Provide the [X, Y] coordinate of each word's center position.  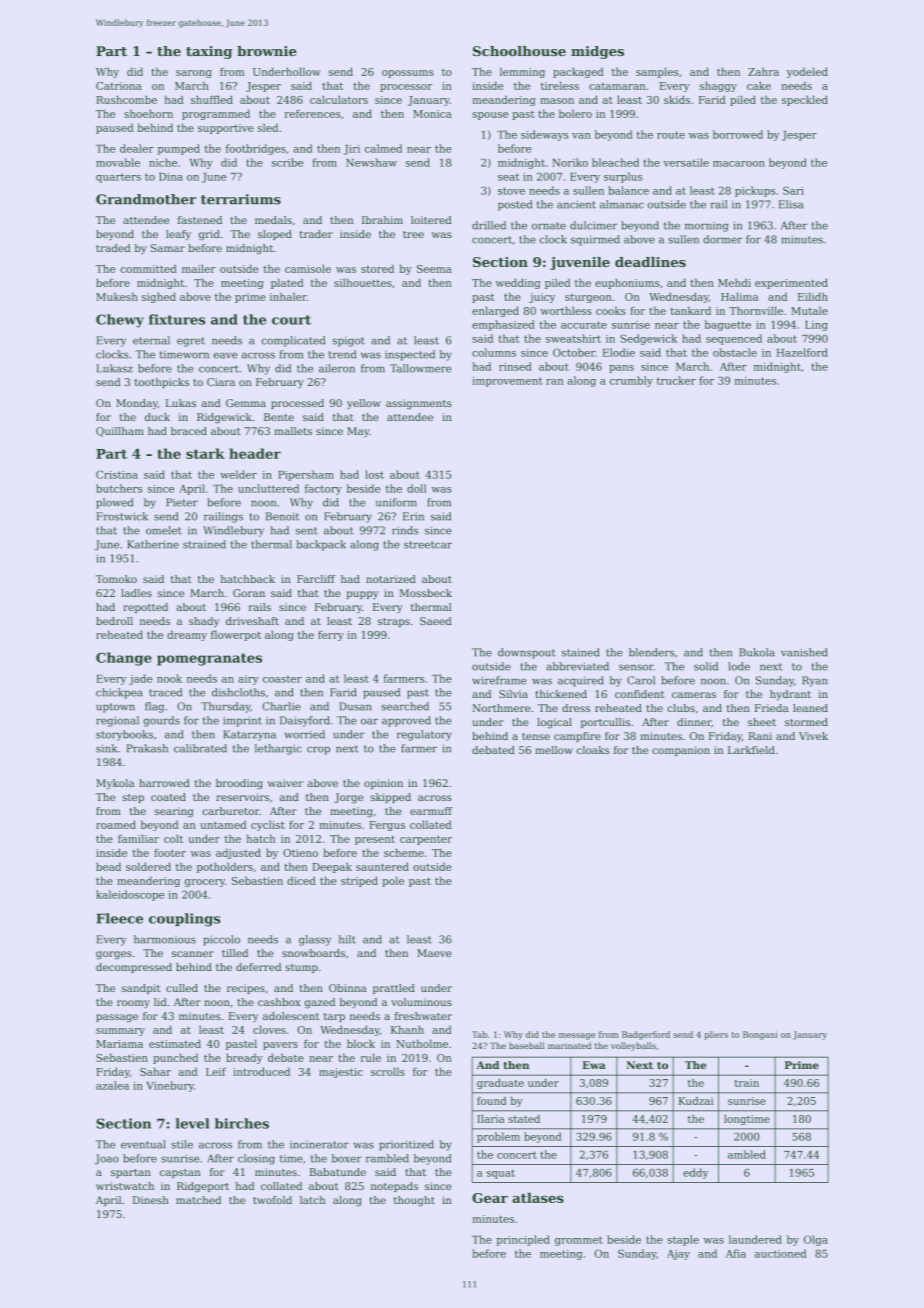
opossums [408, 74]
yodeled [807, 72]
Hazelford [802, 352]
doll [416, 488]
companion [681, 751]
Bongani [760, 1035]
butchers [119, 488]
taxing [209, 52]
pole [393, 881]
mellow [554, 750]
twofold [272, 1200]
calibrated [200, 748]
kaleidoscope [130, 895]
